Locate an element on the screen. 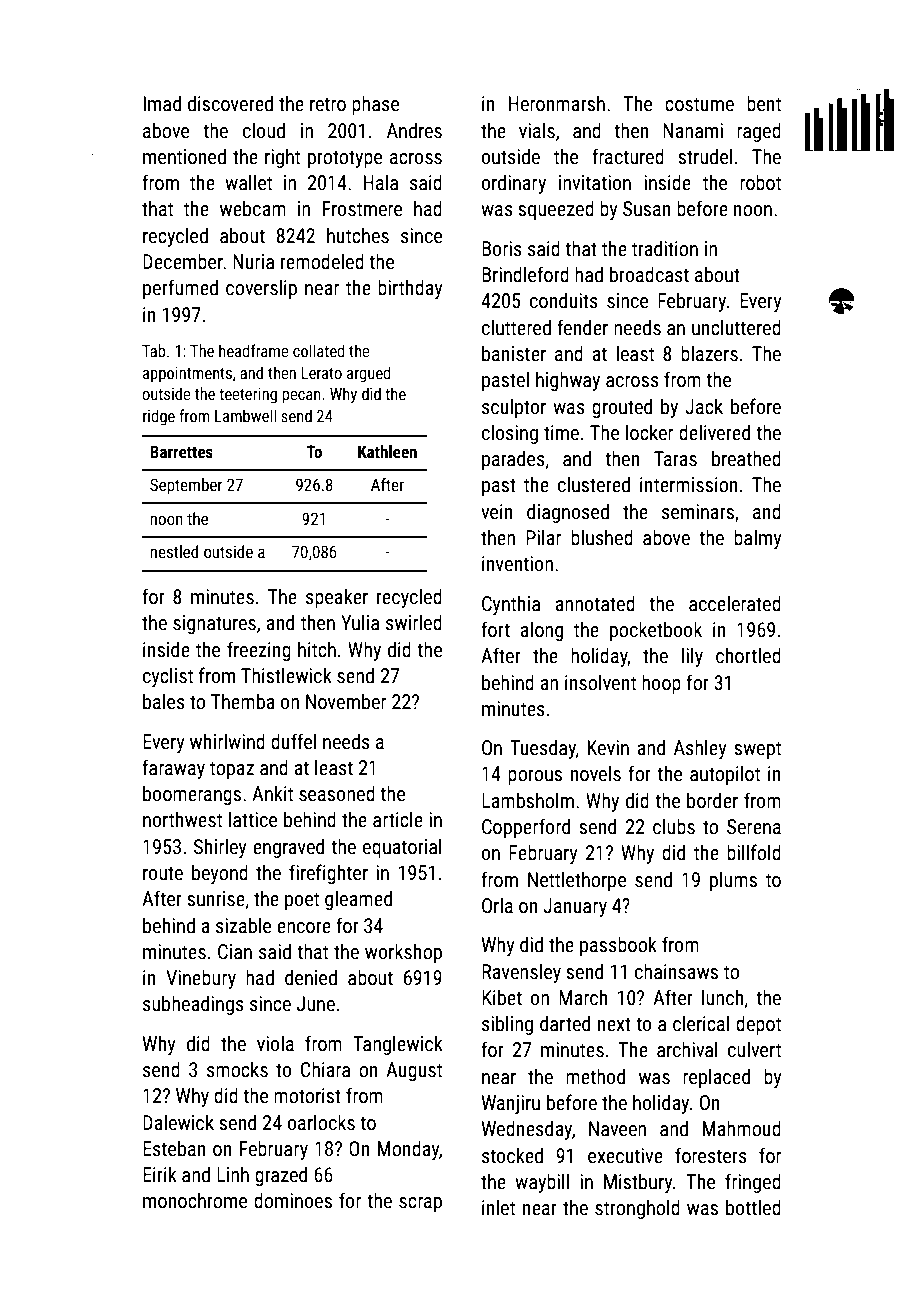  duffel is located at coordinates (293, 741).
